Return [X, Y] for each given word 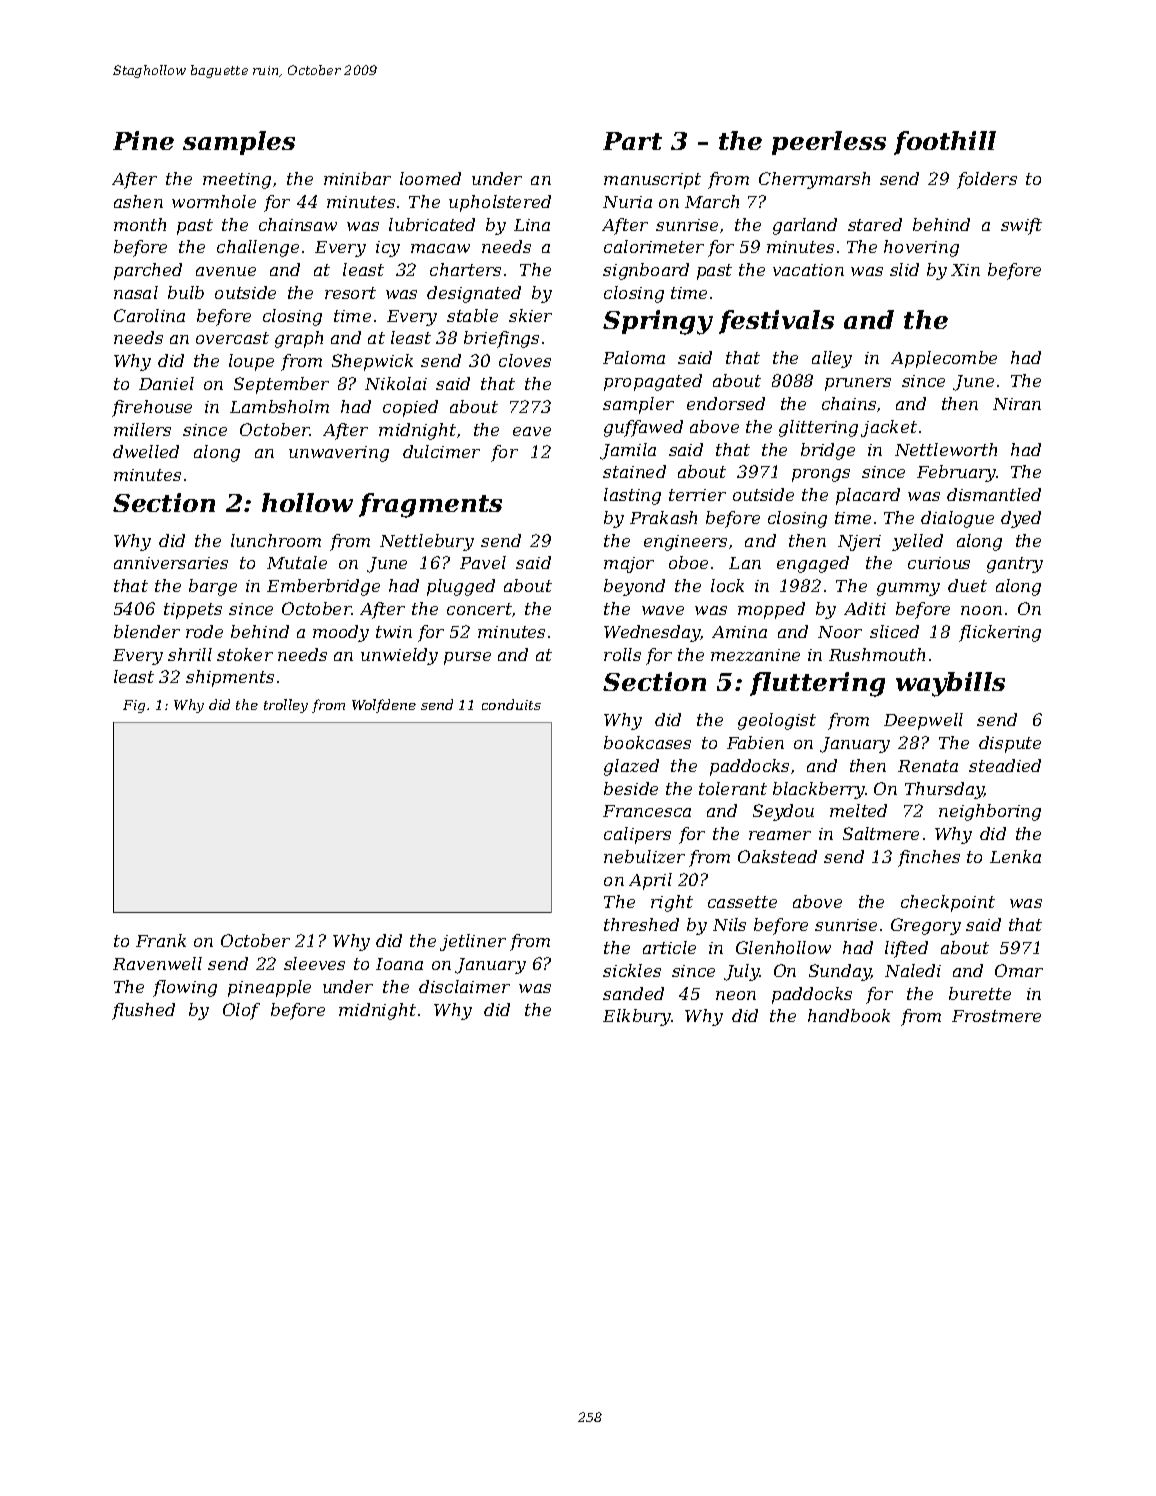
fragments [430, 505]
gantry [1015, 565]
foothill [945, 143]
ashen [138, 201]
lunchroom [276, 540]
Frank [161, 940]
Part [632, 141]
